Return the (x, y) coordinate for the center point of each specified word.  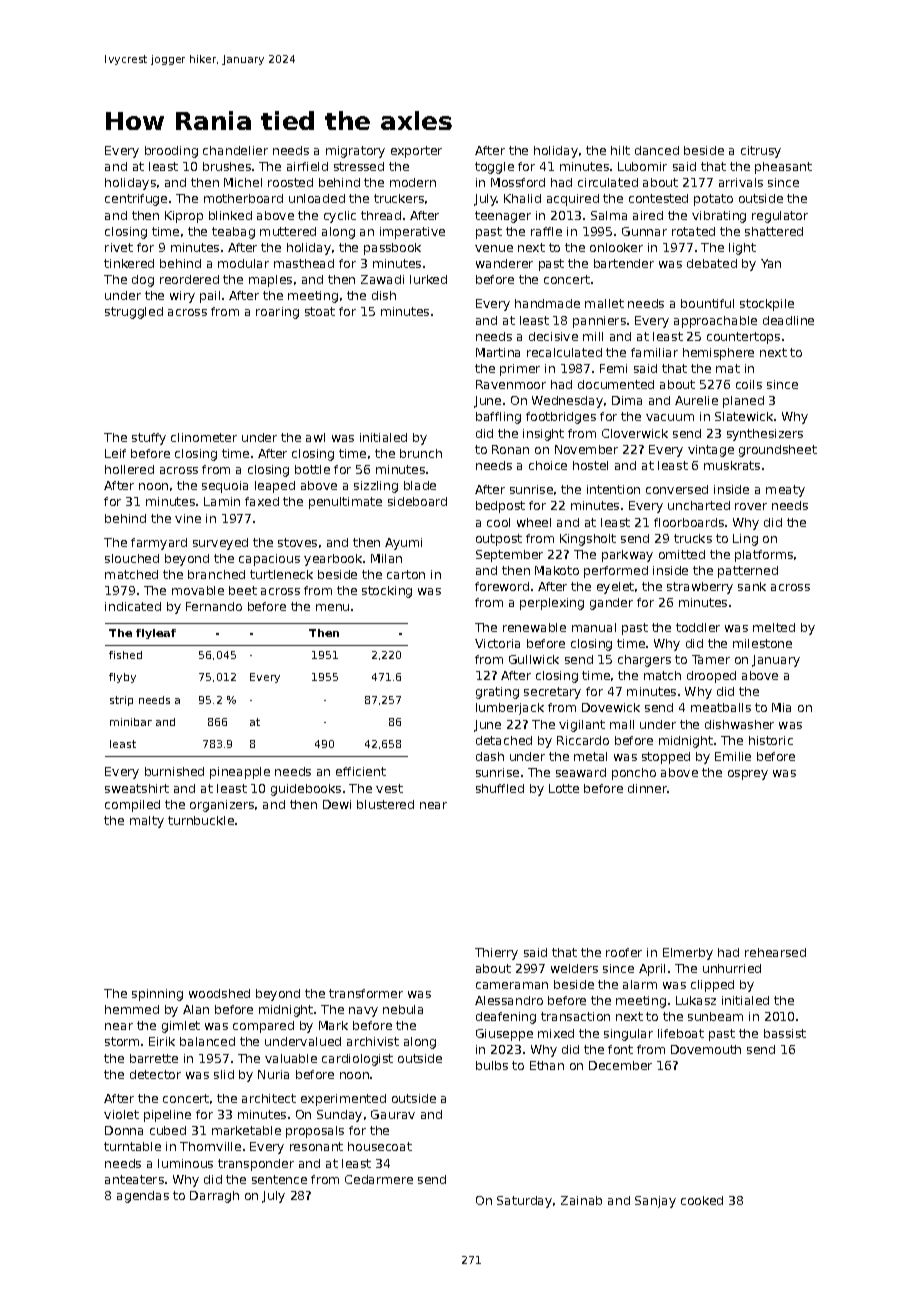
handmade (547, 303)
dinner (648, 788)
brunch (421, 453)
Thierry (496, 954)
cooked (702, 1200)
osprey (748, 775)
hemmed (132, 1009)
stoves (297, 542)
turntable (132, 1146)
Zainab (581, 1200)
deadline (788, 320)
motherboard (243, 198)
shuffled (500, 788)
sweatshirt (137, 788)
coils (749, 384)
